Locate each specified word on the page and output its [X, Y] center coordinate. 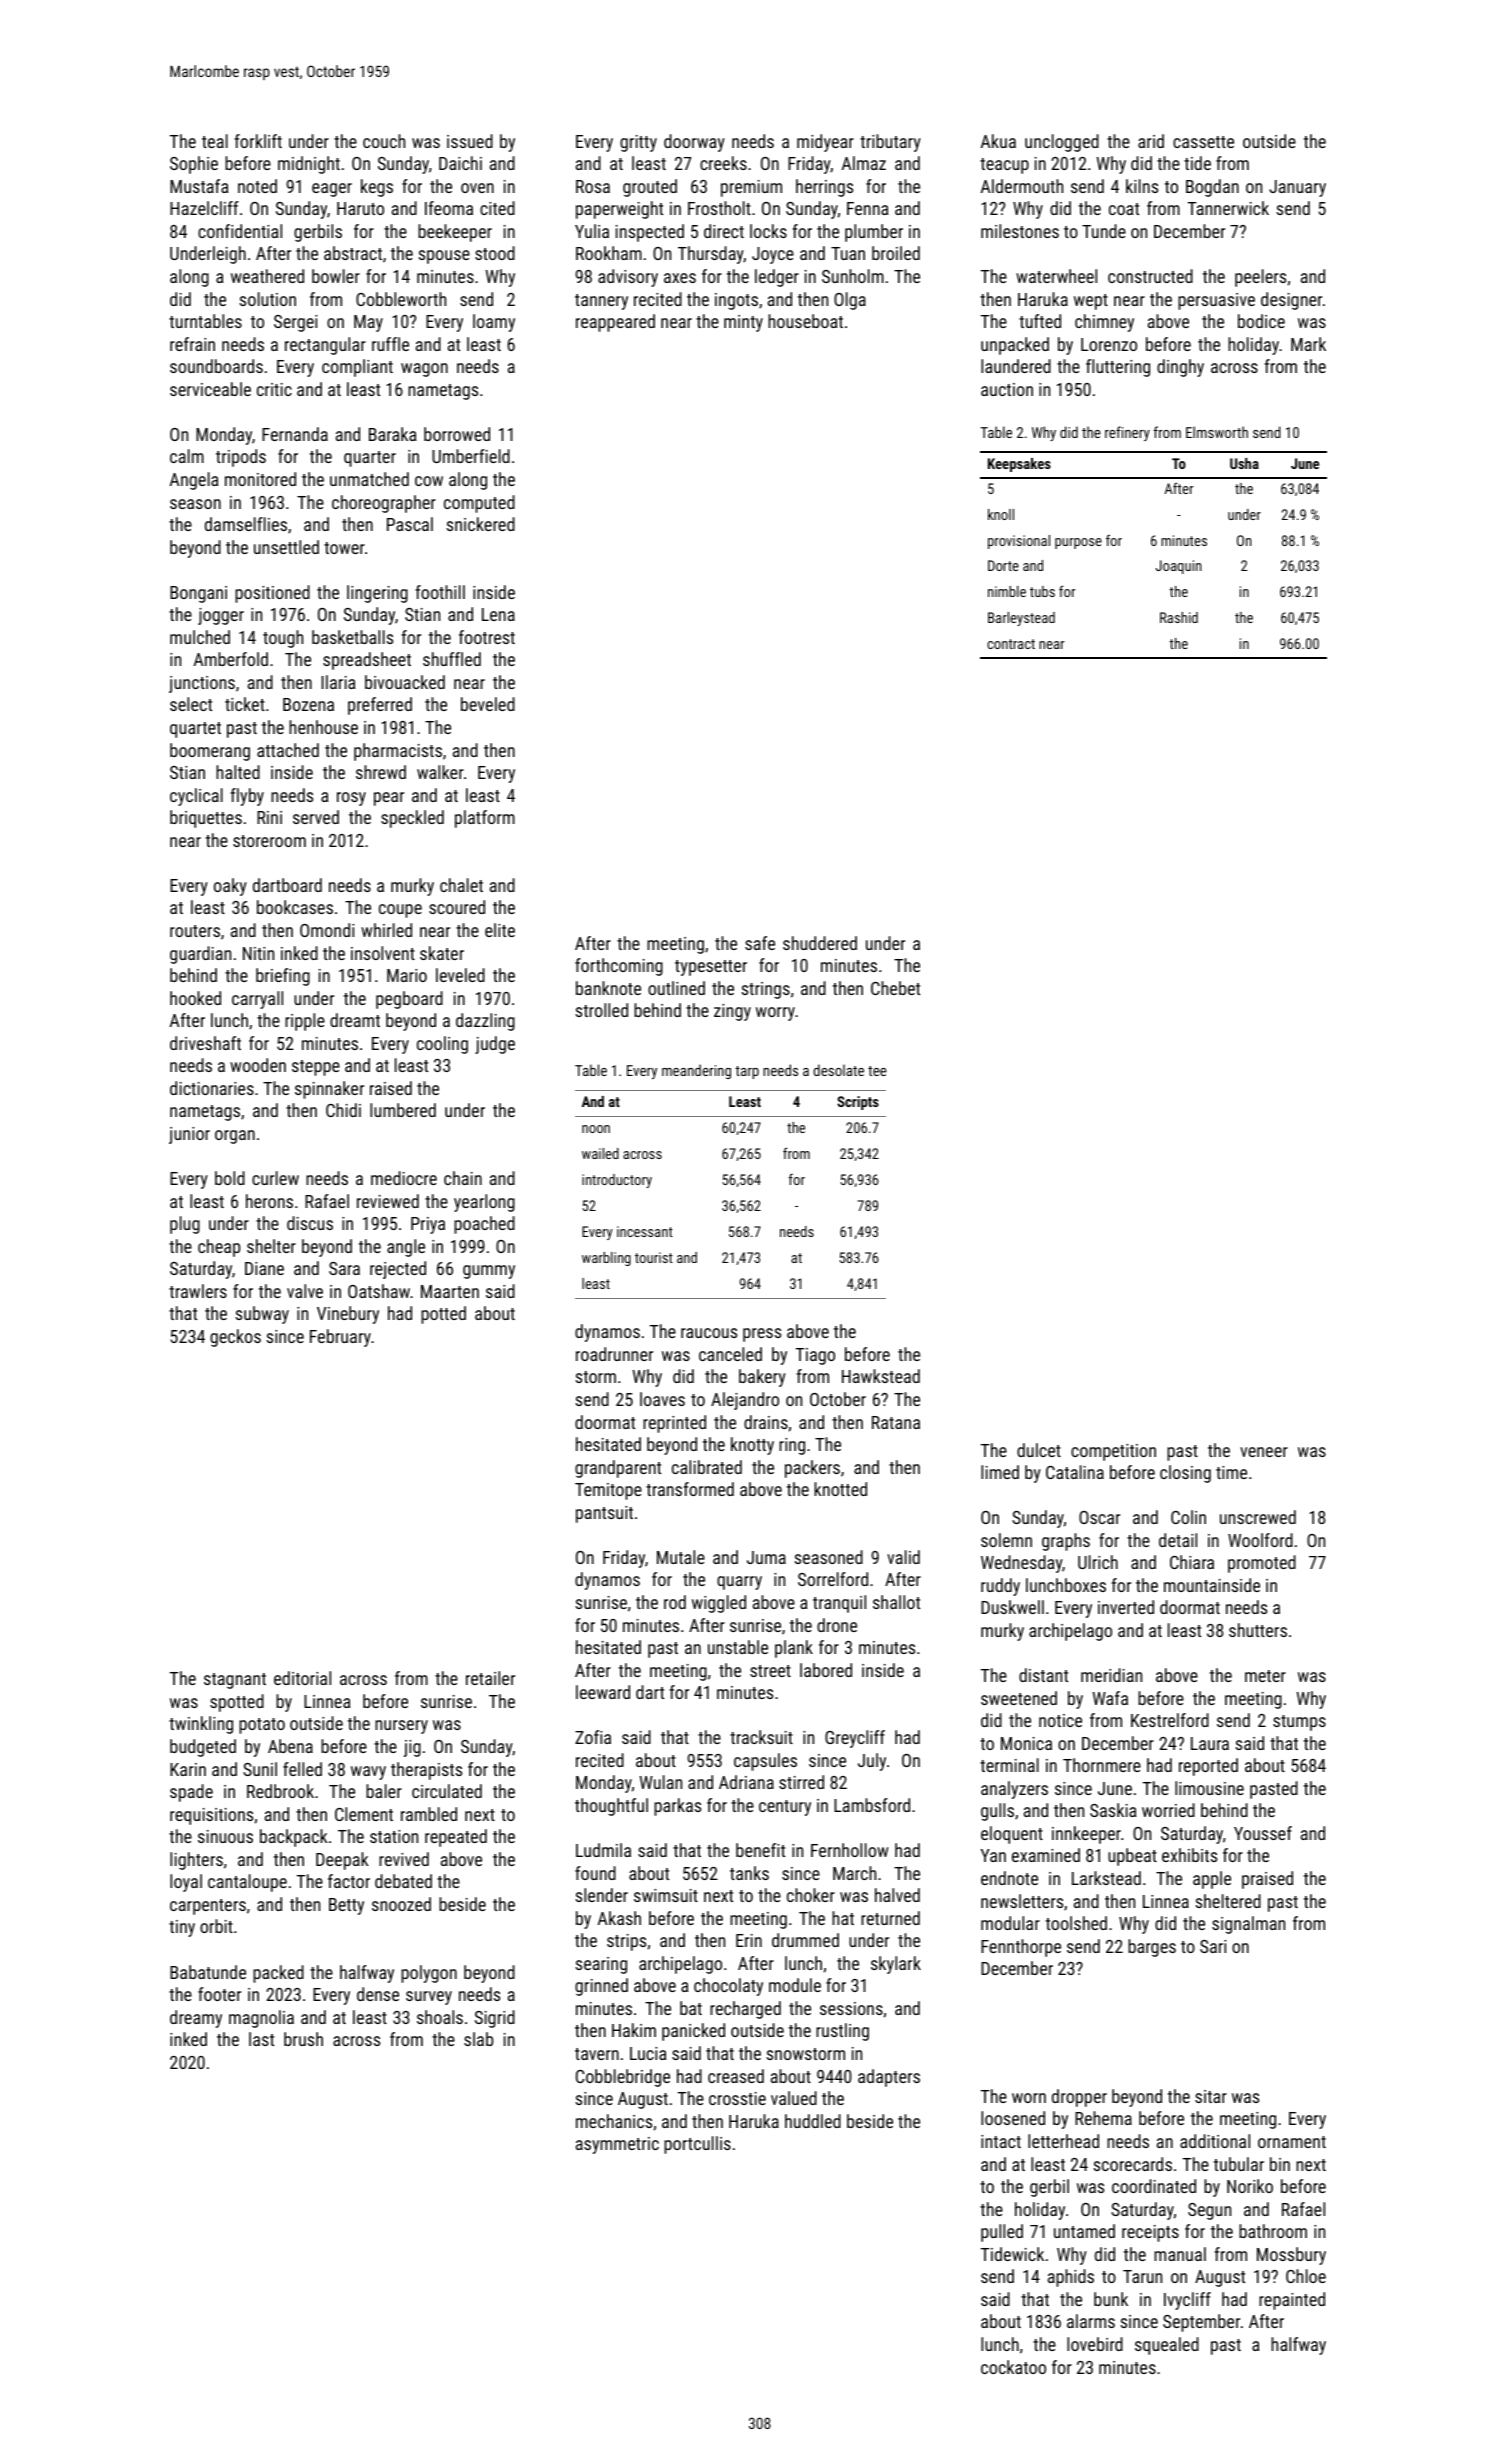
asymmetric [617, 2145]
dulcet [1039, 1450]
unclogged [1062, 143]
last [261, 2039]
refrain [192, 344]
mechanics [614, 2121]
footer [219, 1994]
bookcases [295, 907]
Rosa [593, 186]
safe [760, 943]
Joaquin [1178, 567]
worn [1029, 2098]
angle [406, 1248]
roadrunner [614, 1354]
